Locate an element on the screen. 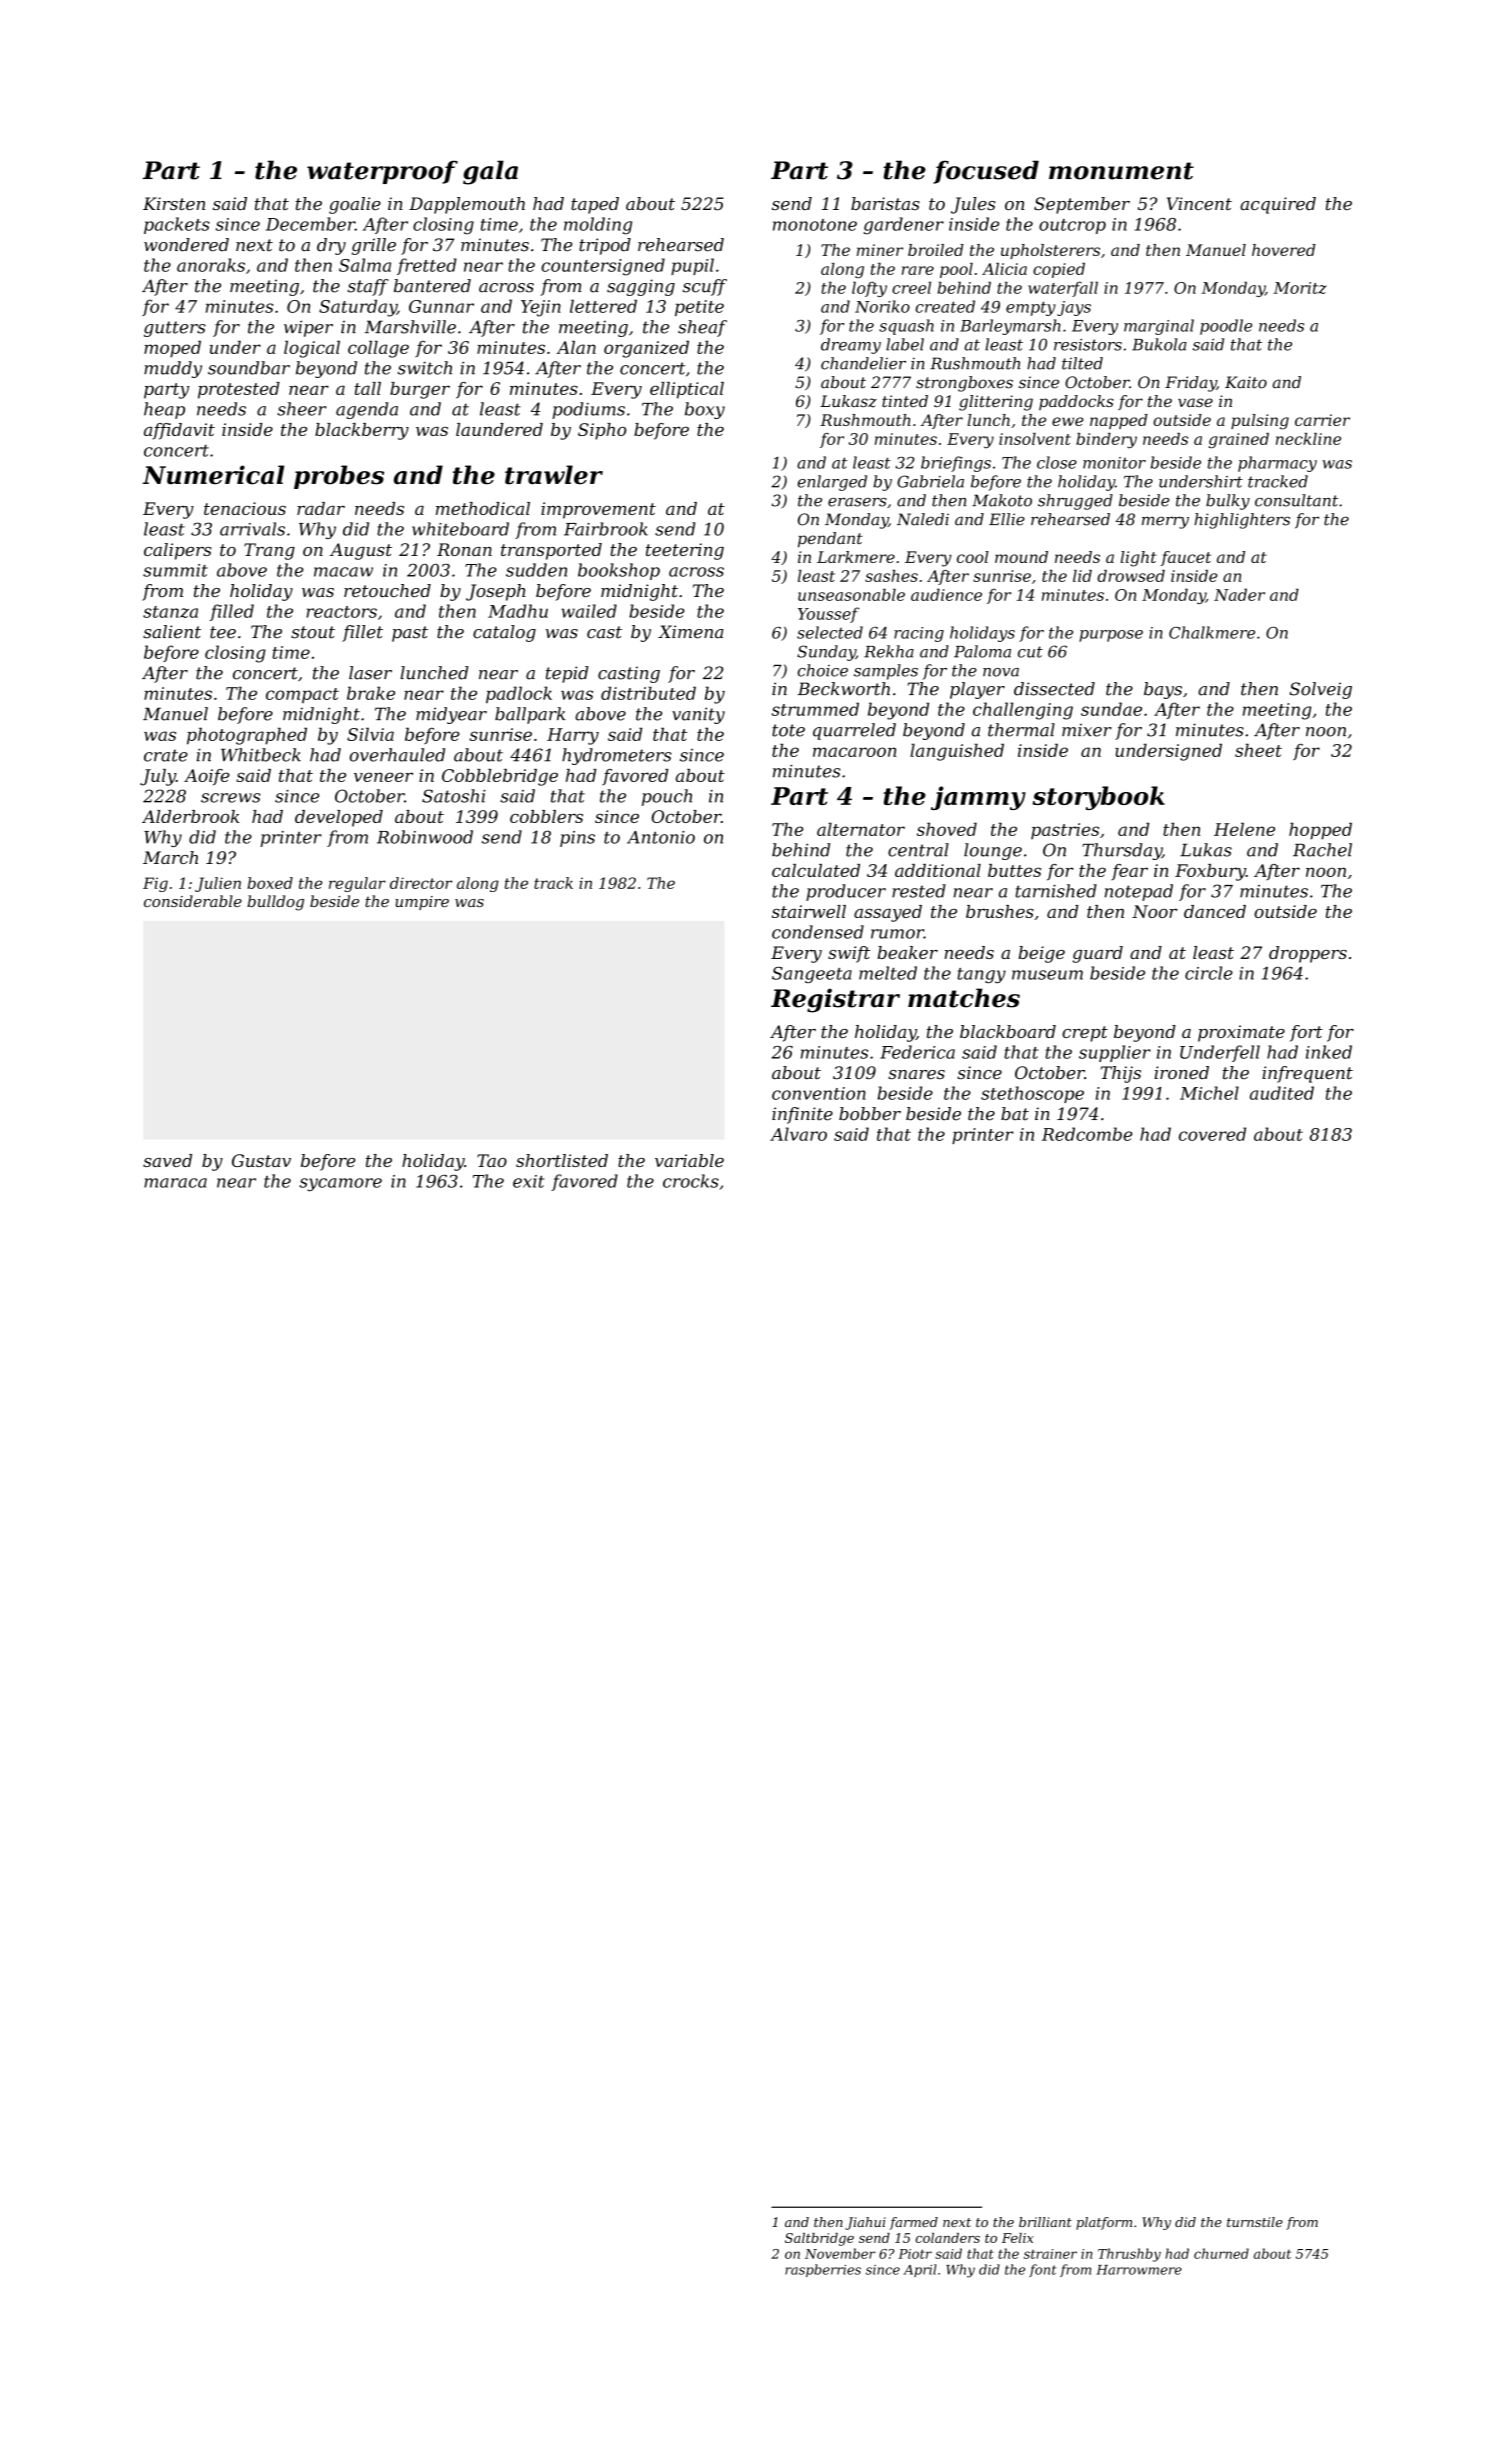 This screenshot has width=1496, height=2464. Saltbridge is located at coordinates (819, 2239).
